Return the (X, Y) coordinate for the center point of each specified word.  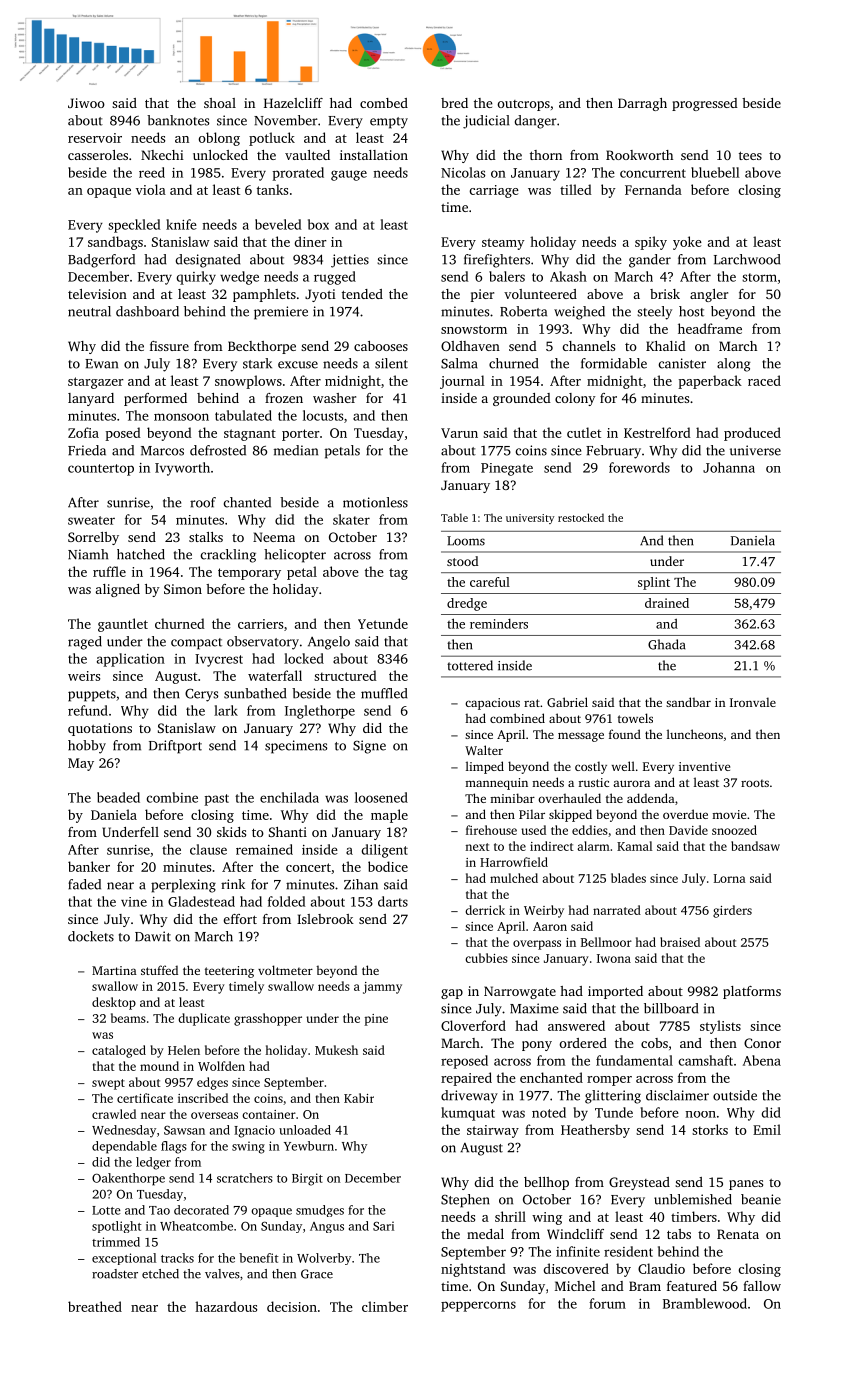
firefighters (497, 261)
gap (452, 994)
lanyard (91, 399)
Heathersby (595, 1131)
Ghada (666, 644)
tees (750, 155)
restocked (581, 517)
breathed (95, 1306)
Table (454, 517)
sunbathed (255, 693)
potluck (272, 139)
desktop (114, 1003)
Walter (484, 750)
